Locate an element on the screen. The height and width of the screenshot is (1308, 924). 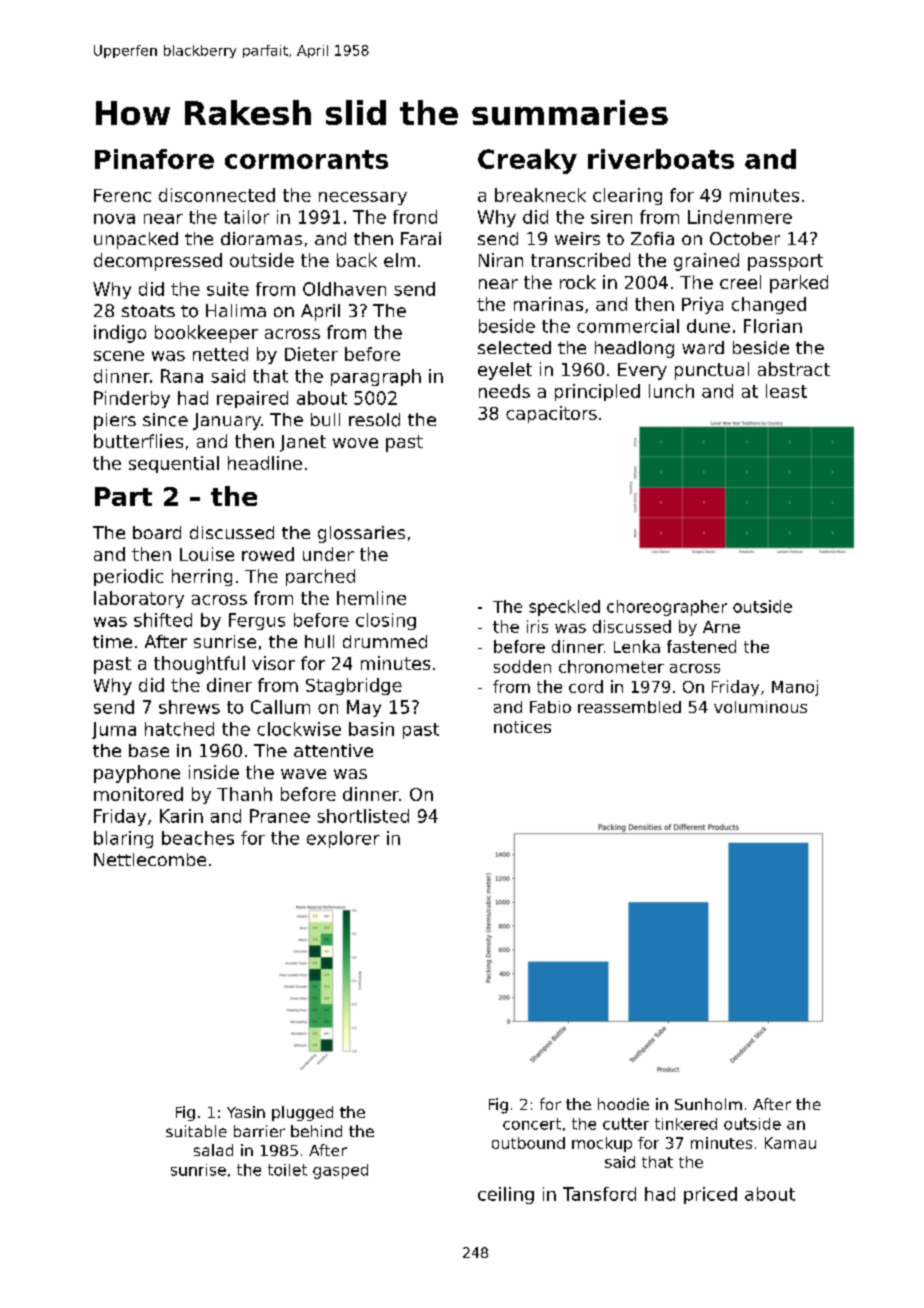
least is located at coordinates (786, 391).
